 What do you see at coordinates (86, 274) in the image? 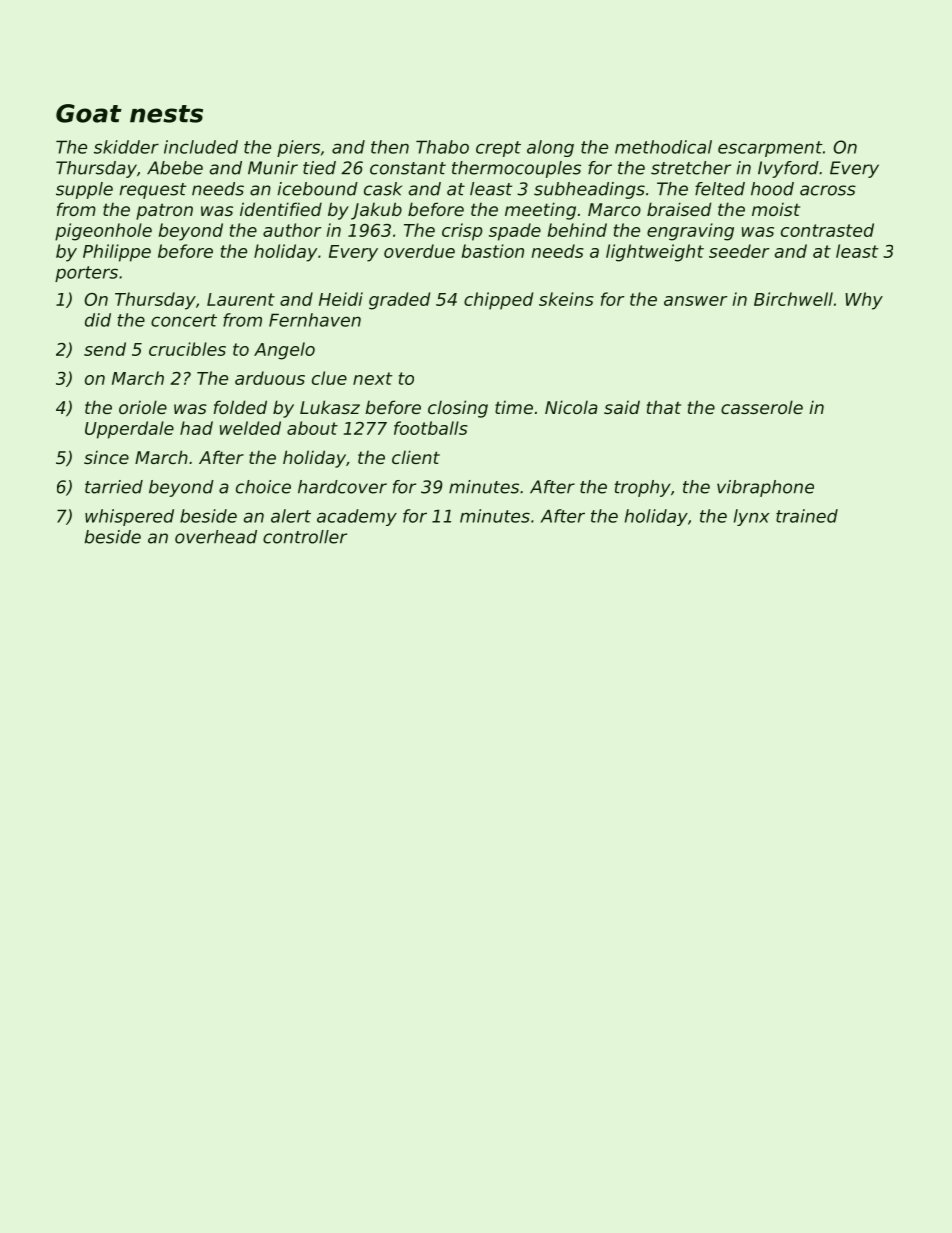
I see `porters` at bounding box center [86, 274].
